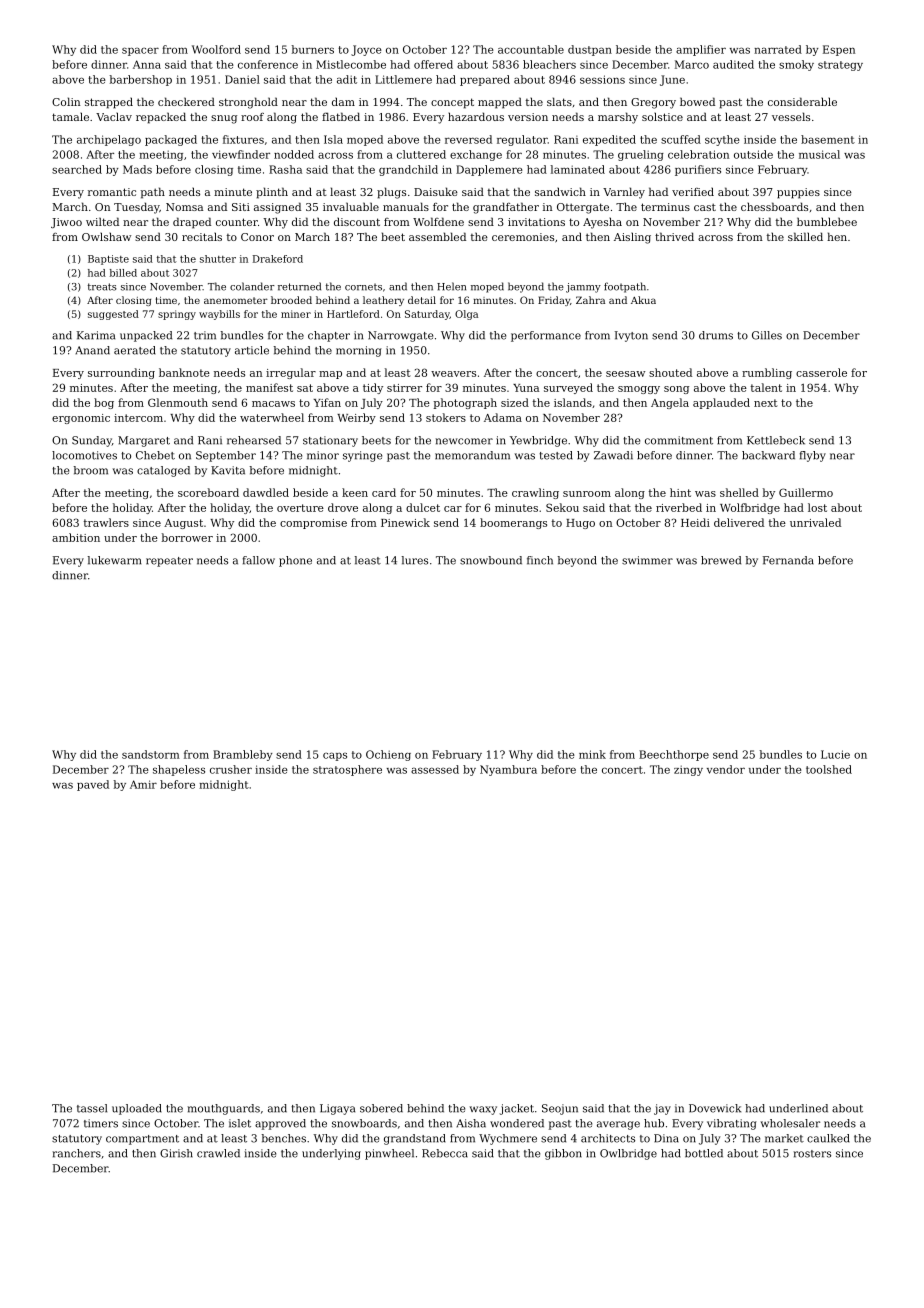 Image resolution: width=924 pixels, height=1308 pixels. What do you see at coordinates (840, 66) in the page?
I see `strategy` at bounding box center [840, 66].
